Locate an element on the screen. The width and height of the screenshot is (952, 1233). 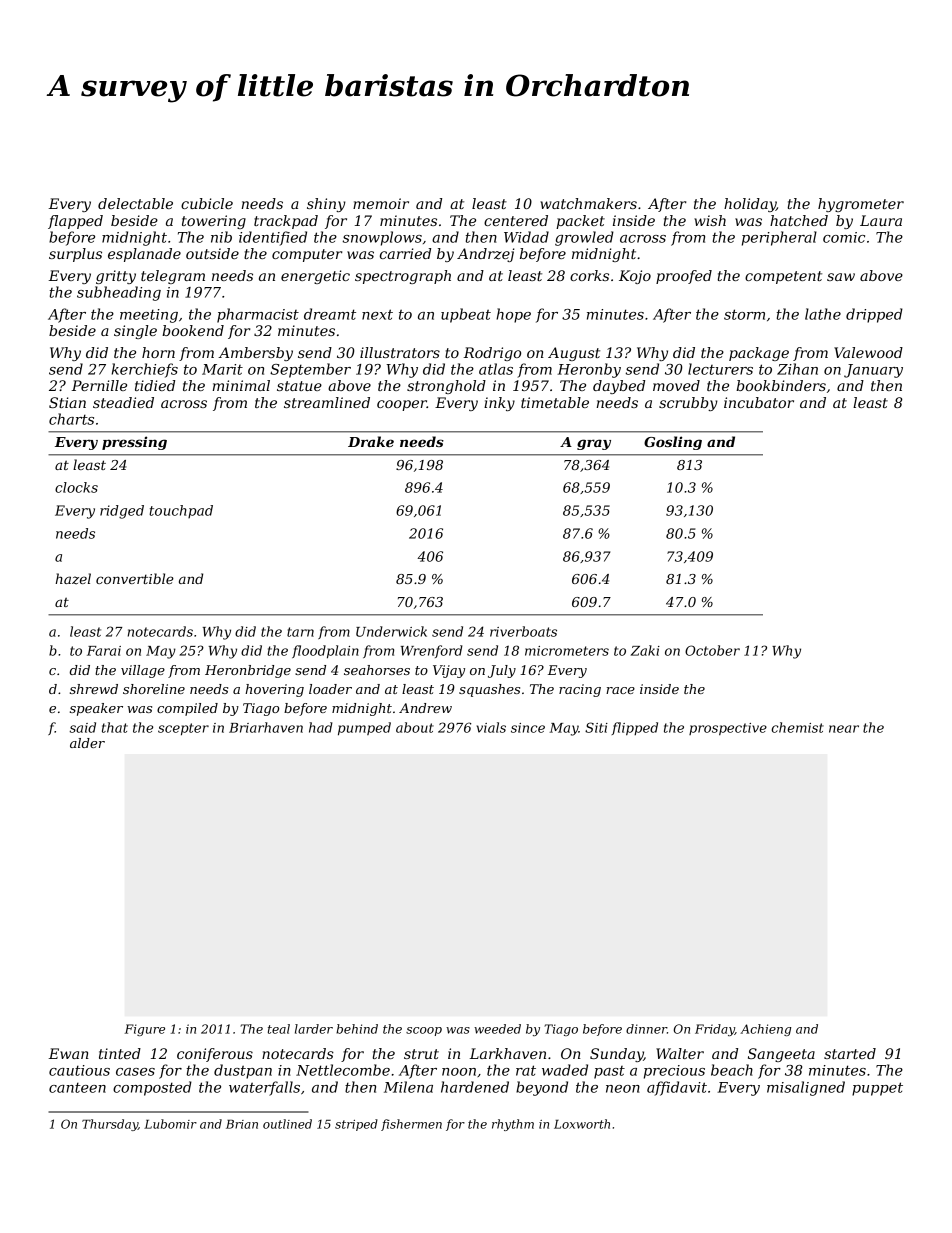
watchmakers is located at coordinates (588, 203).
